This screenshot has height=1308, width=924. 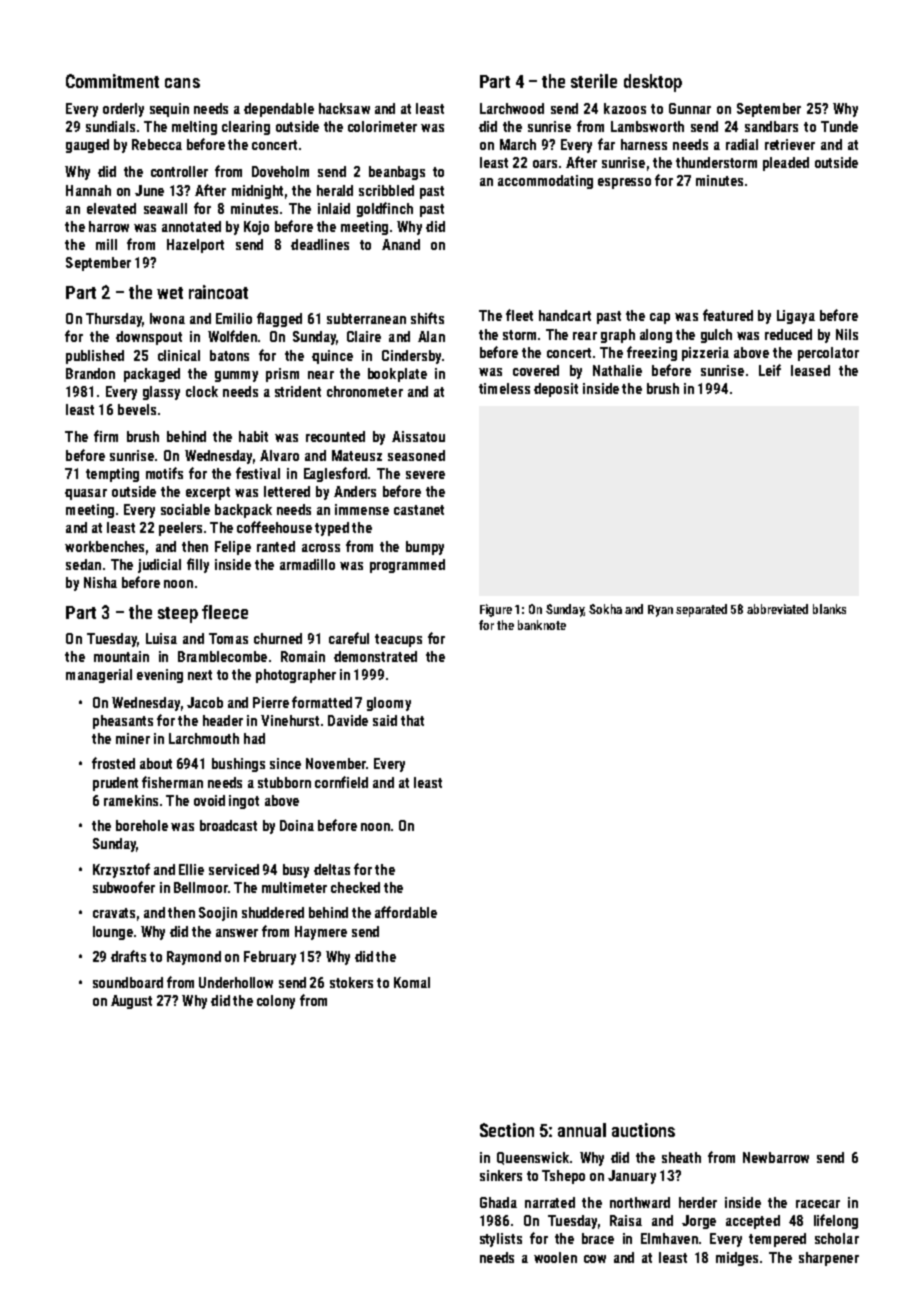 I want to click on Anand, so click(x=401, y=244).
